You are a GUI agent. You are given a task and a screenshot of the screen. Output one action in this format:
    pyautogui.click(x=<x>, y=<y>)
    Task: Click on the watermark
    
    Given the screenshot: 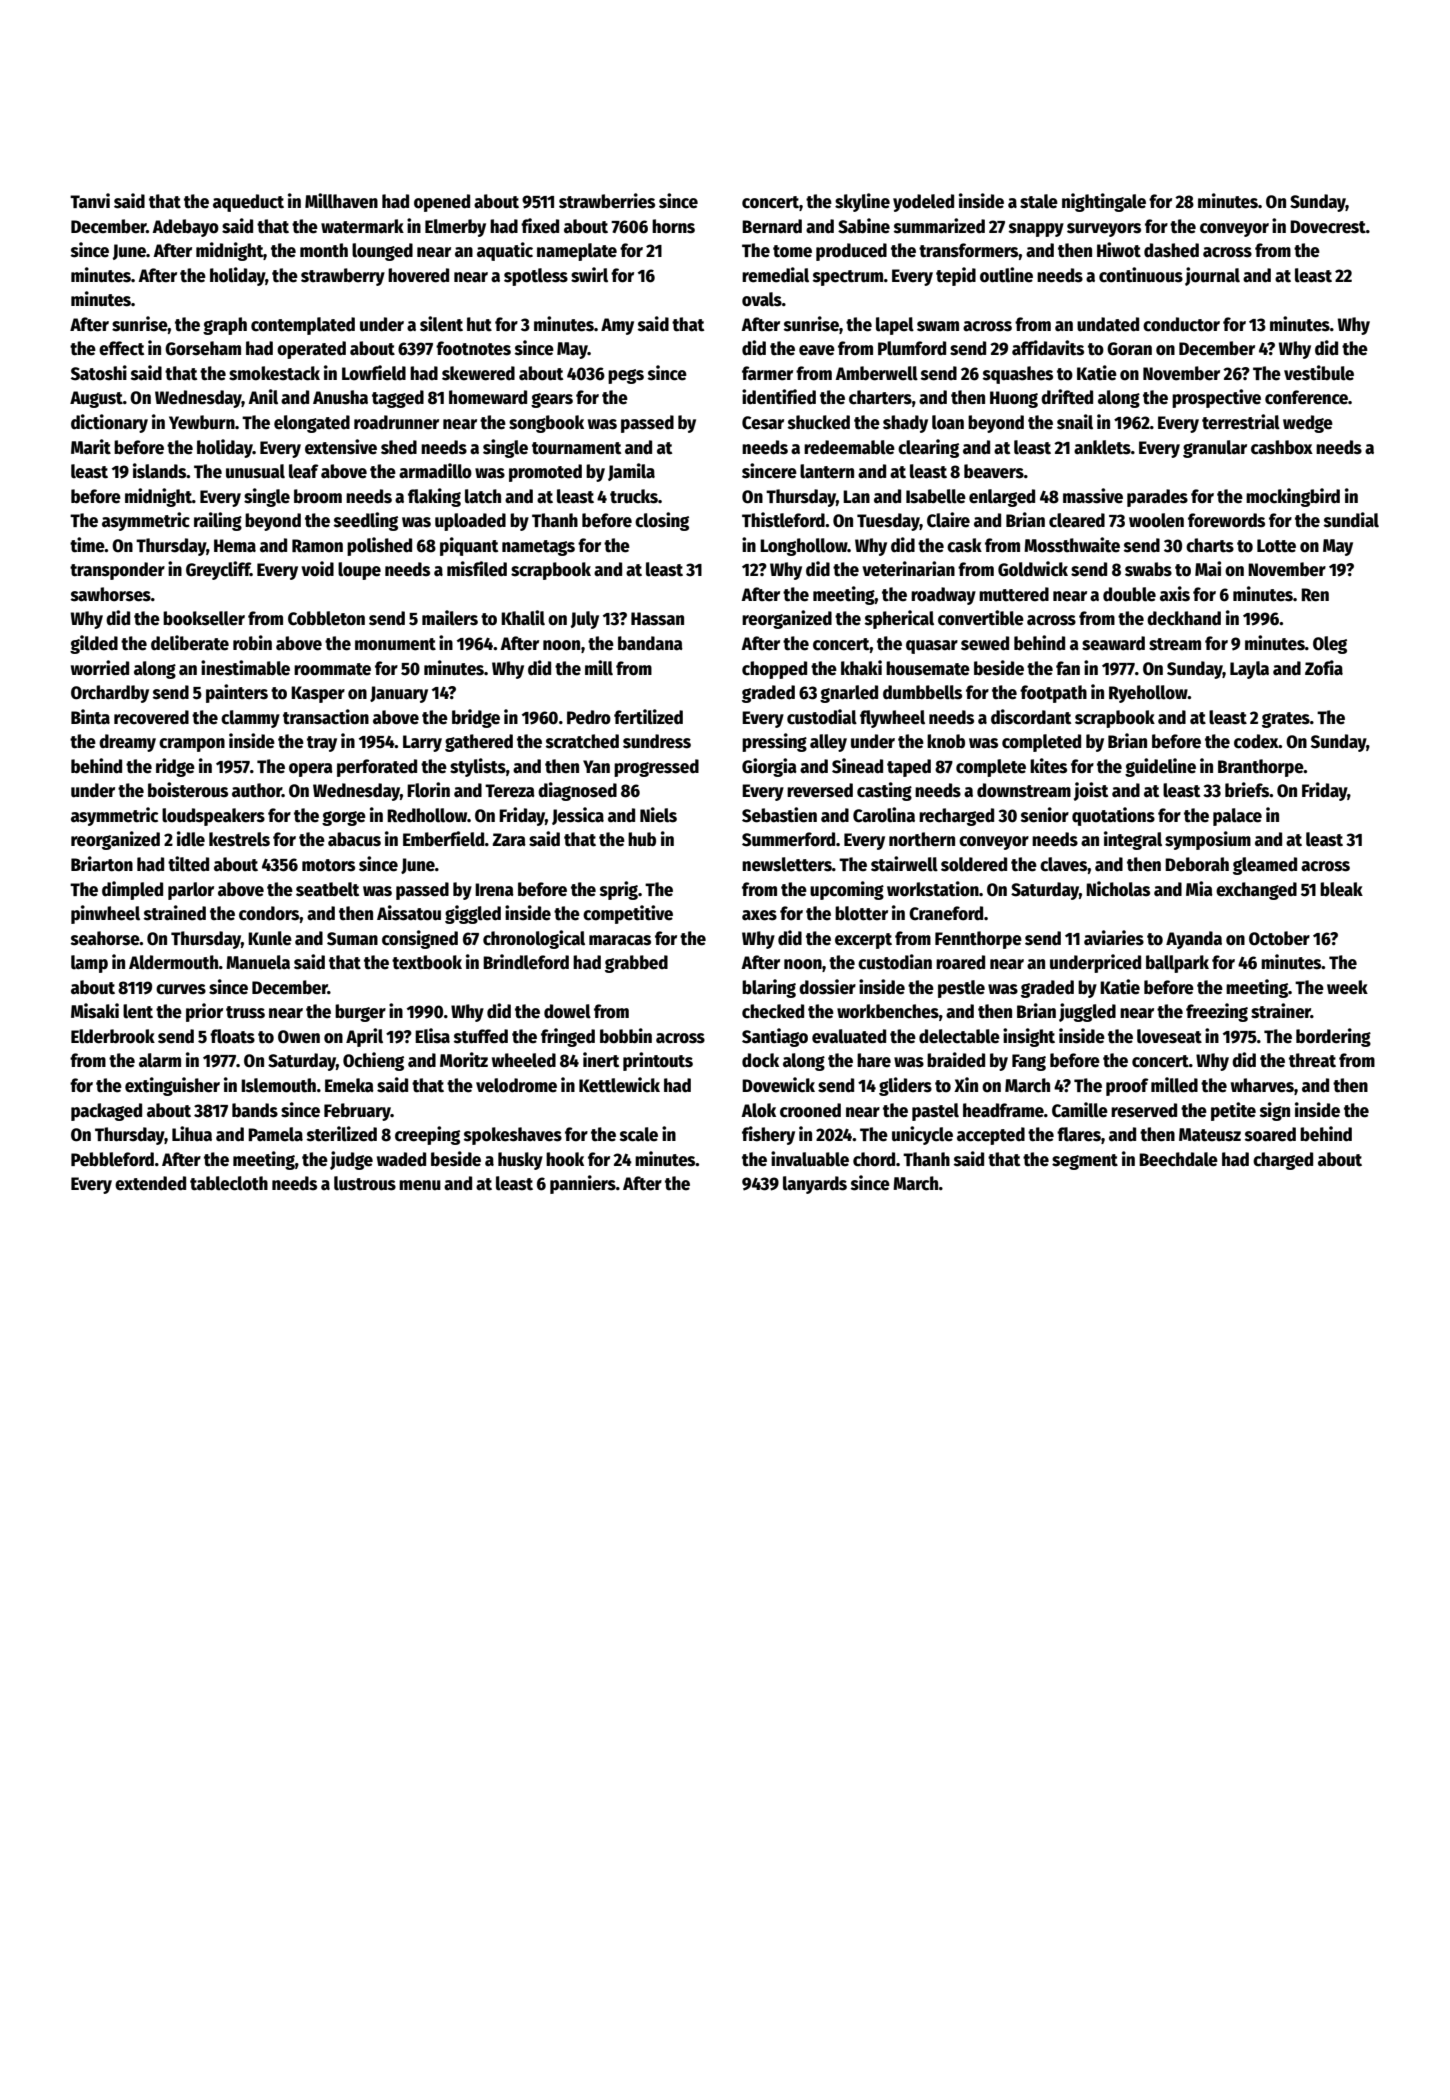 What is the action you would take?
    pyautogui.click(x=362, y=226)
